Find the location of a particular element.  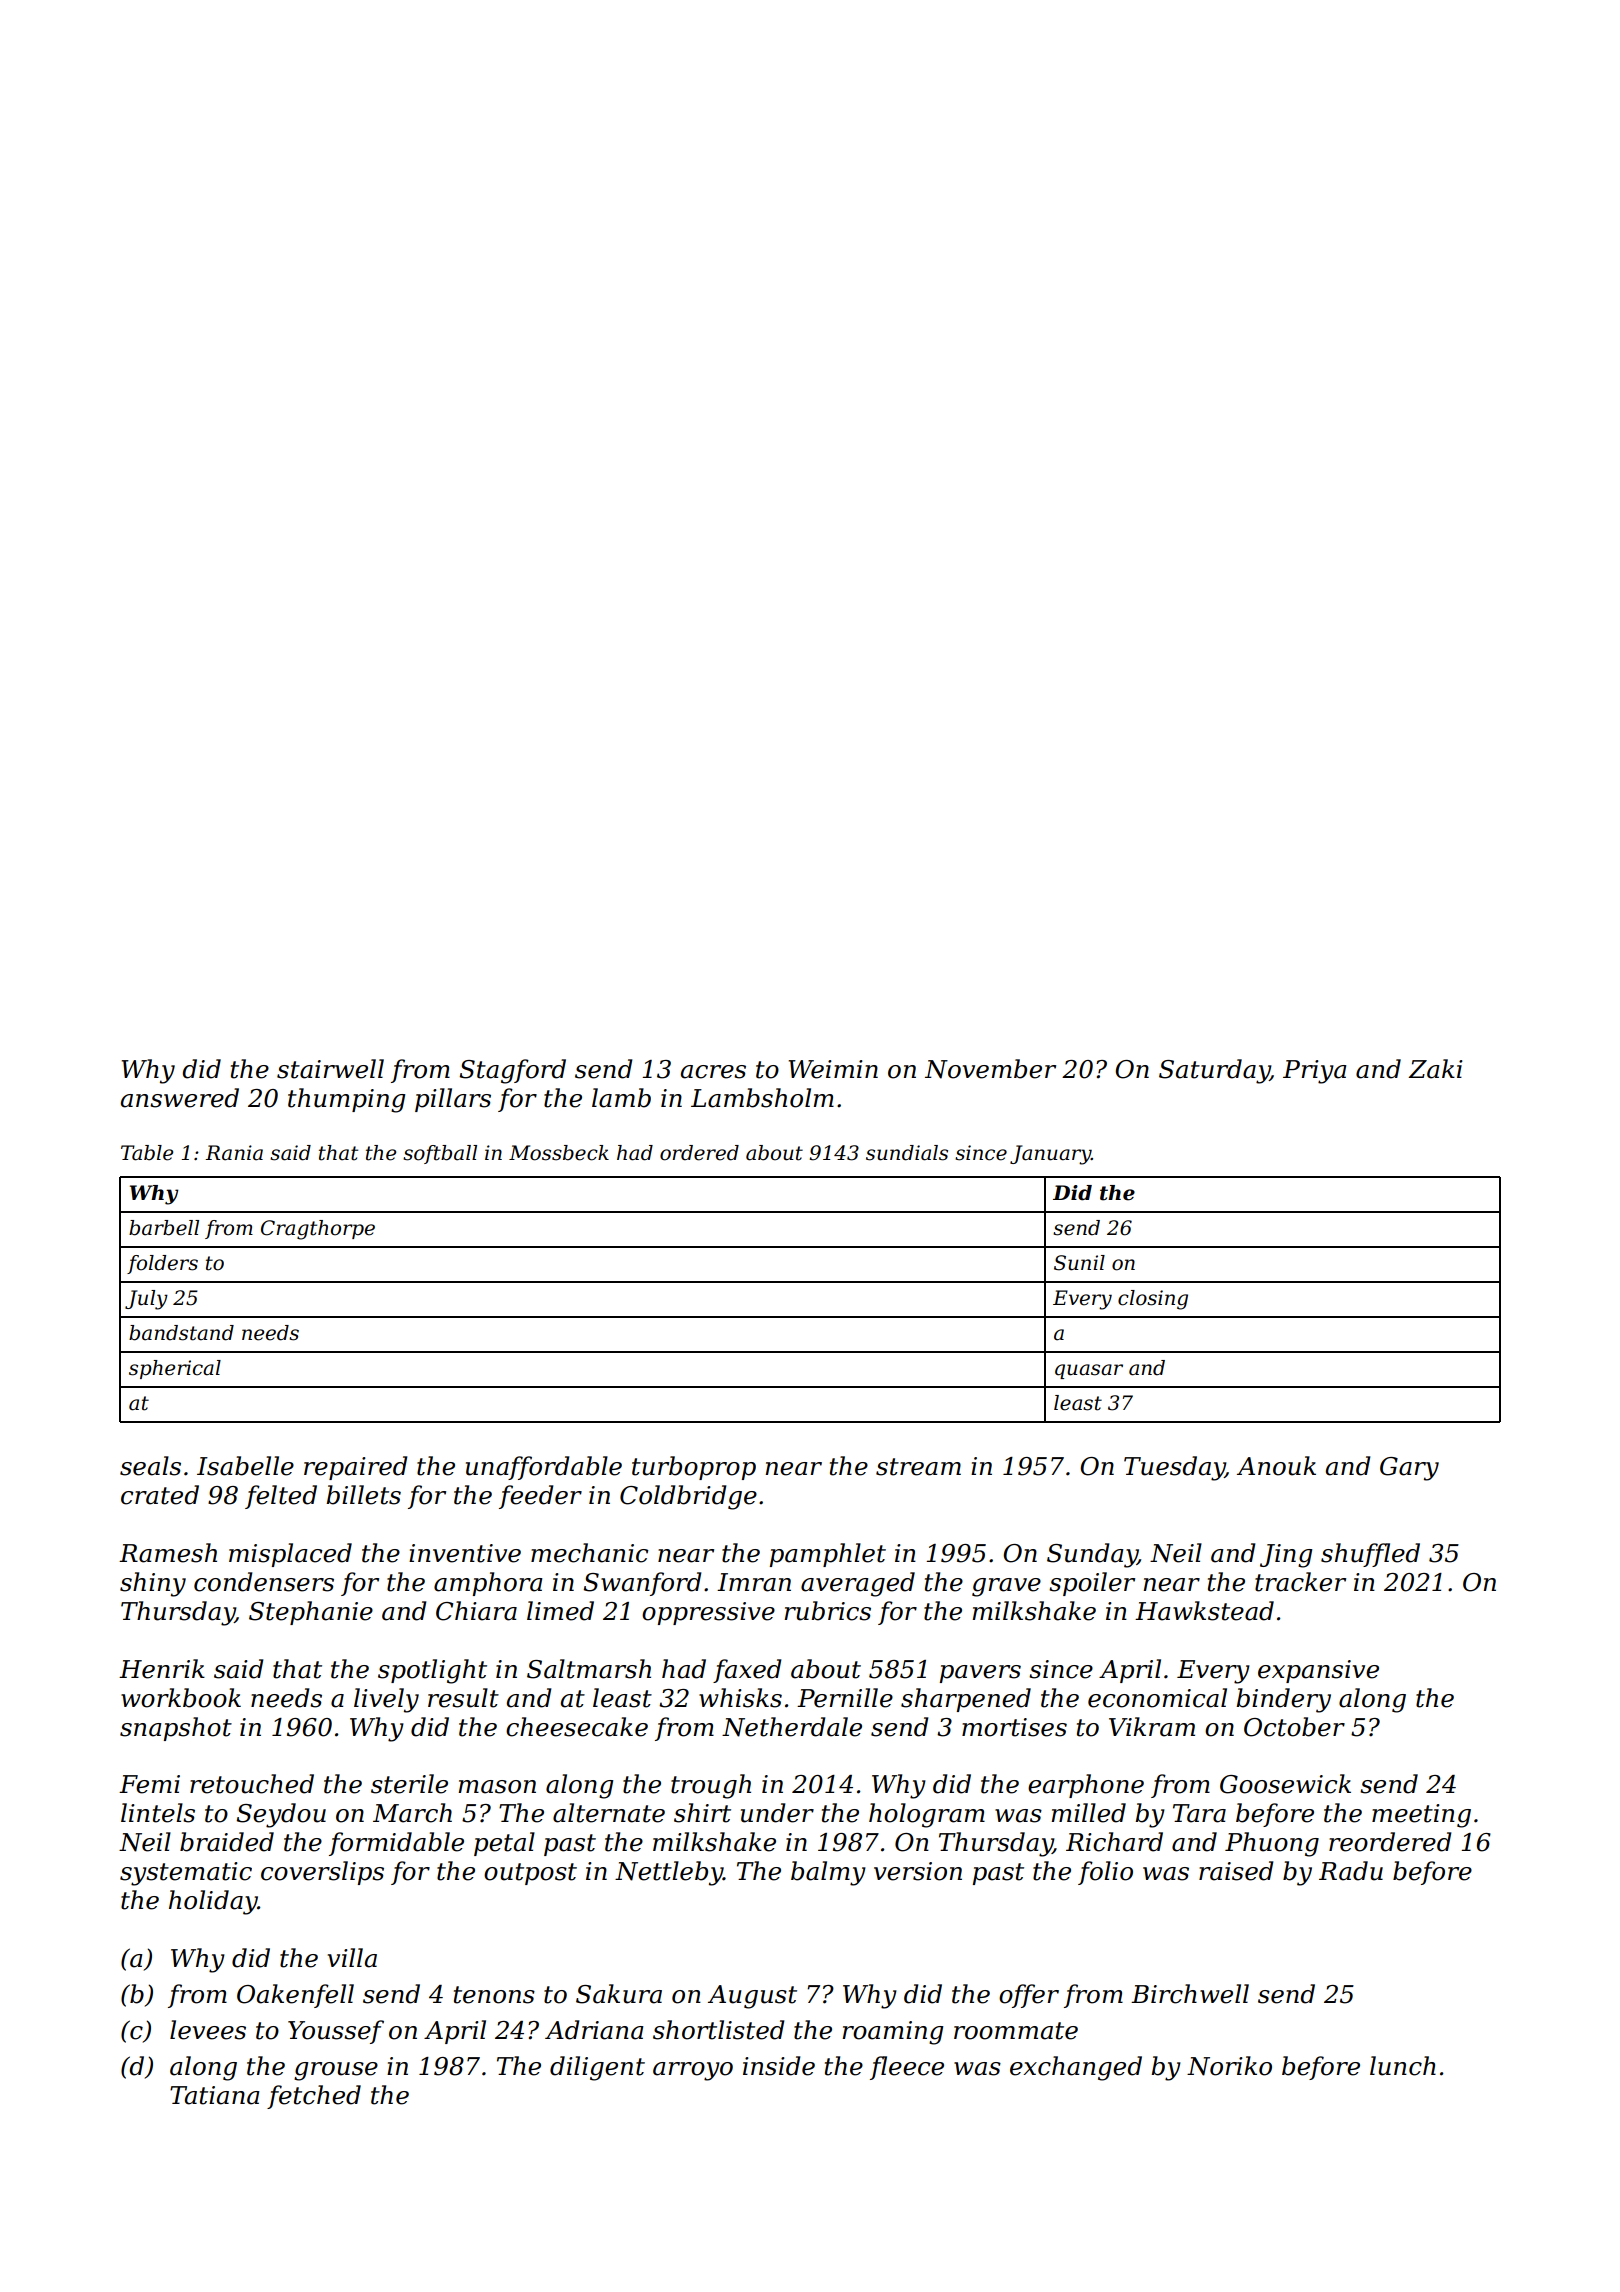

Youssef is located at coordinates (336, 2032).
